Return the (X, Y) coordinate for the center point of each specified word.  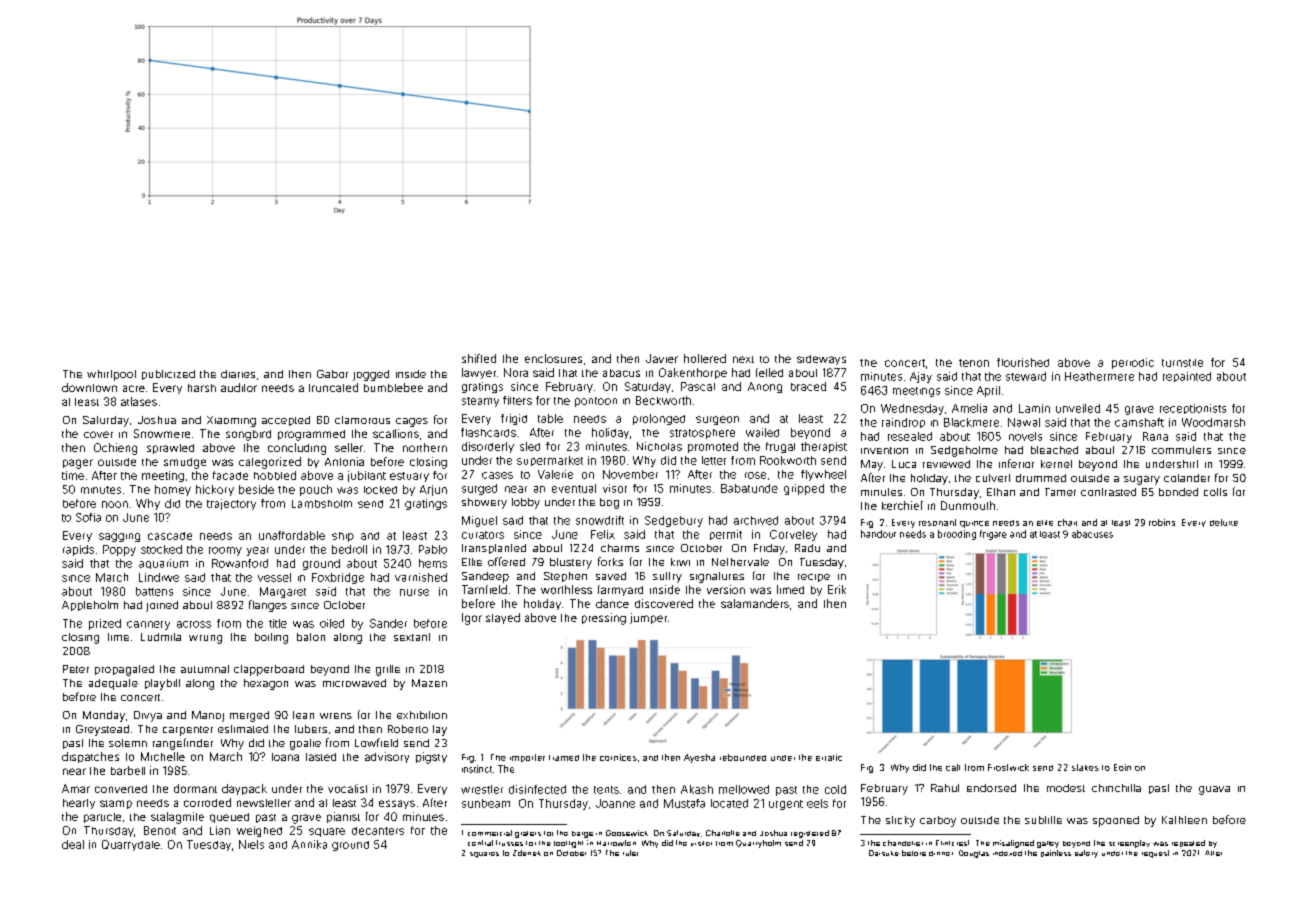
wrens (336, 716)
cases (497, 475)
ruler (630, 853)
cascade (170, 536)
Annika (309, 844)
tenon (974, 363)
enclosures (553, 358)
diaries (238, 374)
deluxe (1224, 522)
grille (388, 670)
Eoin (1122, 767)
